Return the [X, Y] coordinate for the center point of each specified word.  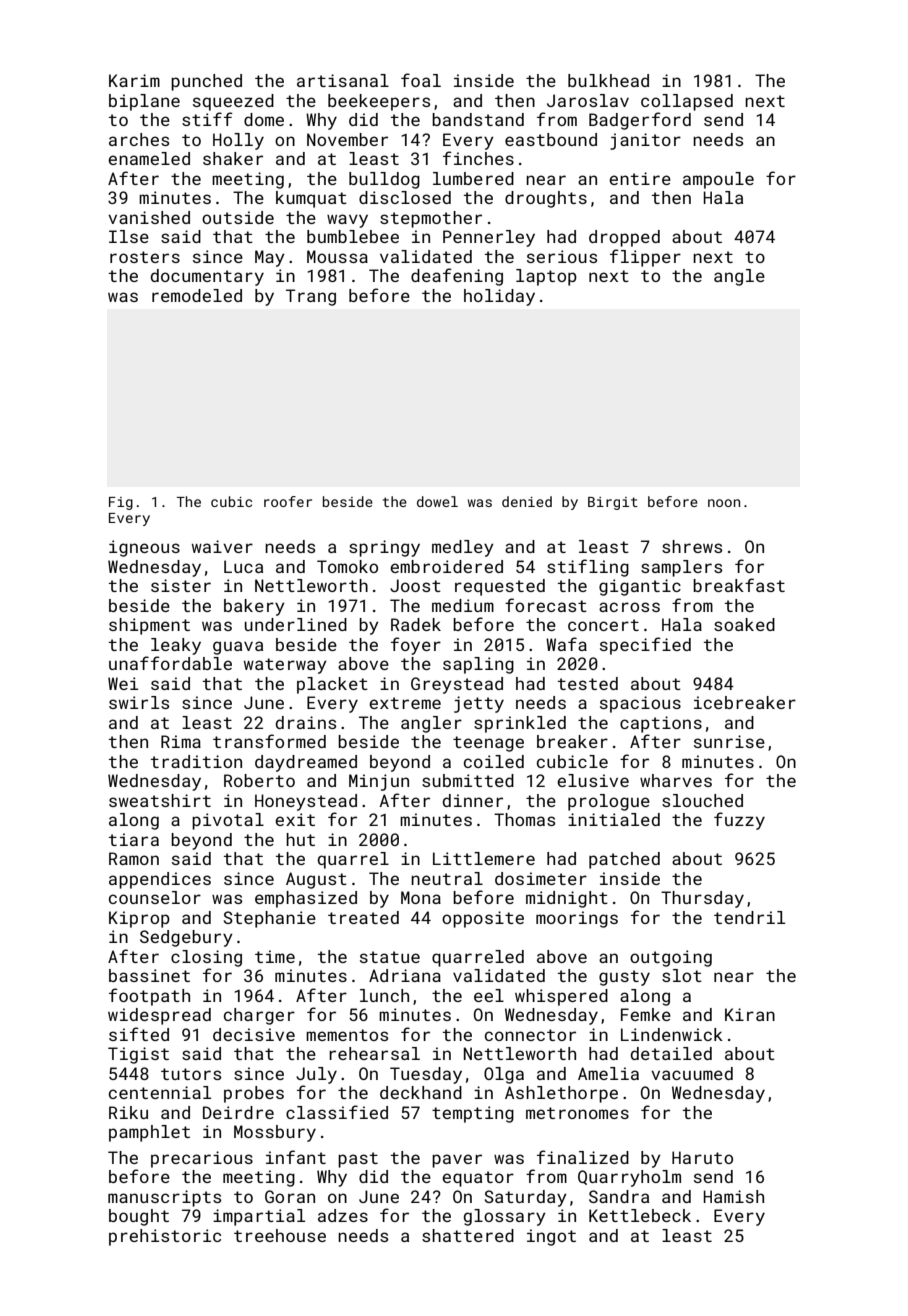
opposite [483, 919]
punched [206, 82]
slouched [702, 800]
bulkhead [608, 80]
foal [421, 80]
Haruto [702, 1157]
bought [139, 1217]
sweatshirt [160, 800]
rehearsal [374, 1053]
